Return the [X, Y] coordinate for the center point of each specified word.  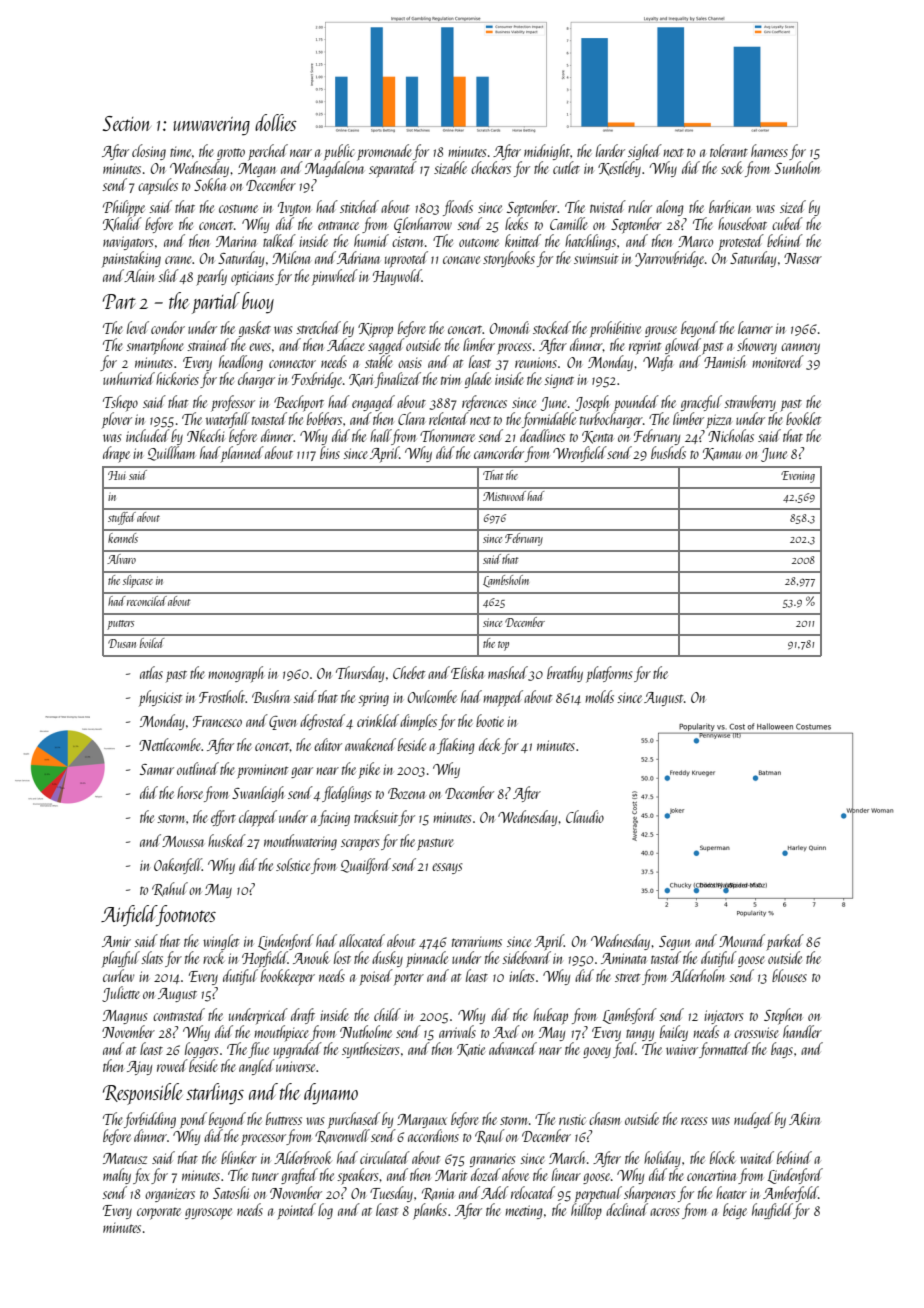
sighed [645, 152]
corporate [159, 1214]
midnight [547, 152]
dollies [276, 122]
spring [373, 700]
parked [785, 943]
